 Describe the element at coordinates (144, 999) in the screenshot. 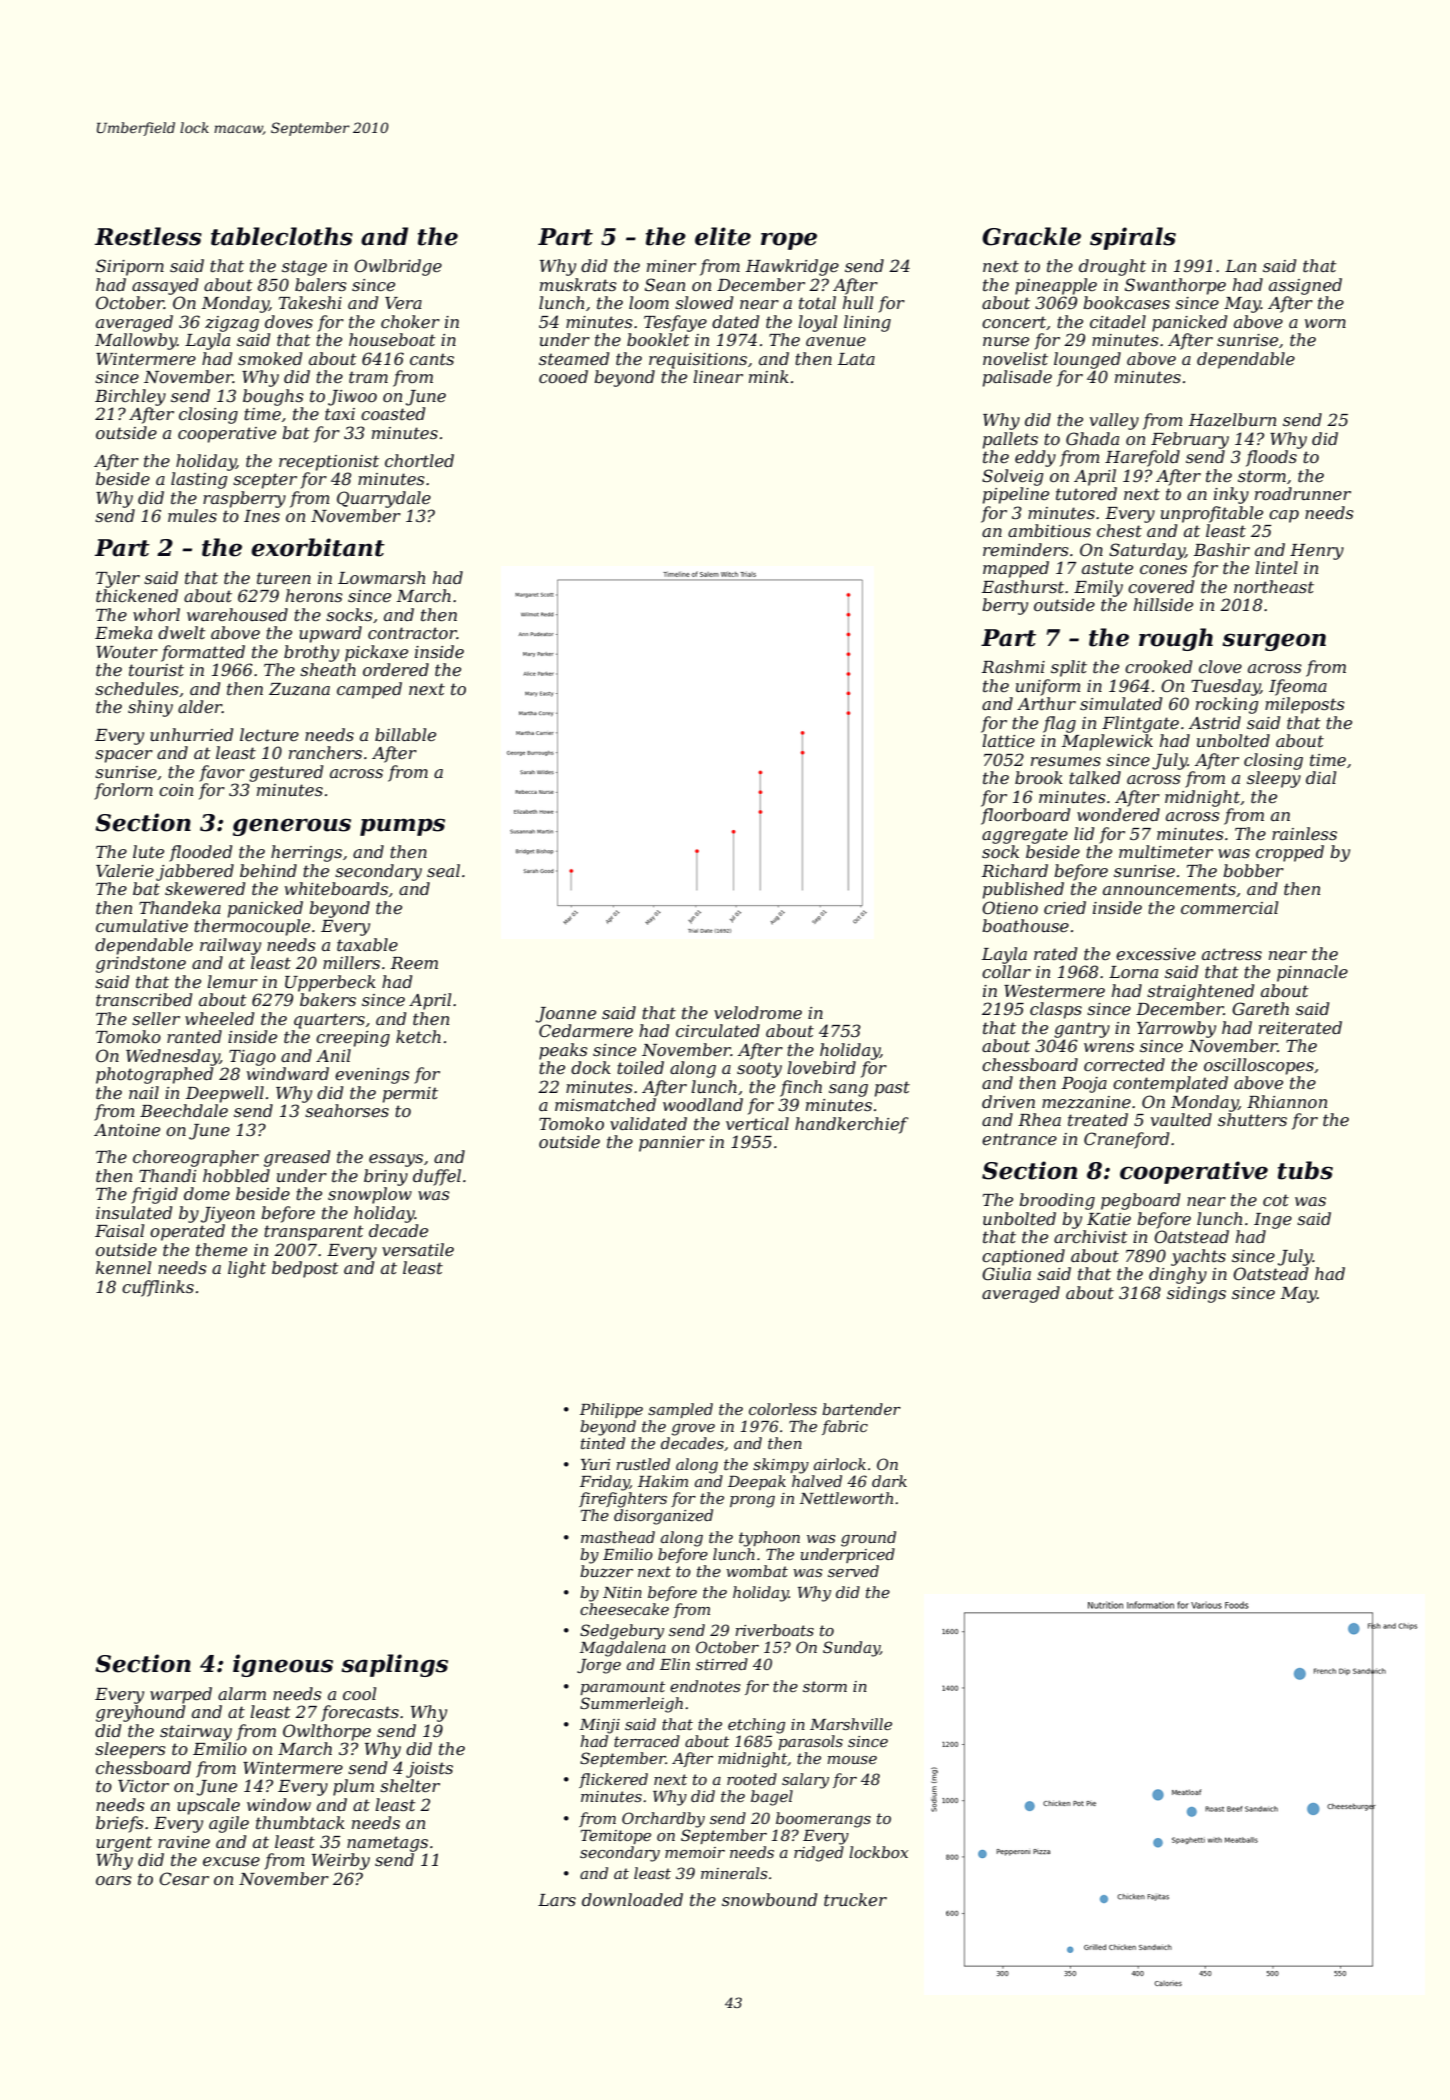

I see `transcribed` at that location.
